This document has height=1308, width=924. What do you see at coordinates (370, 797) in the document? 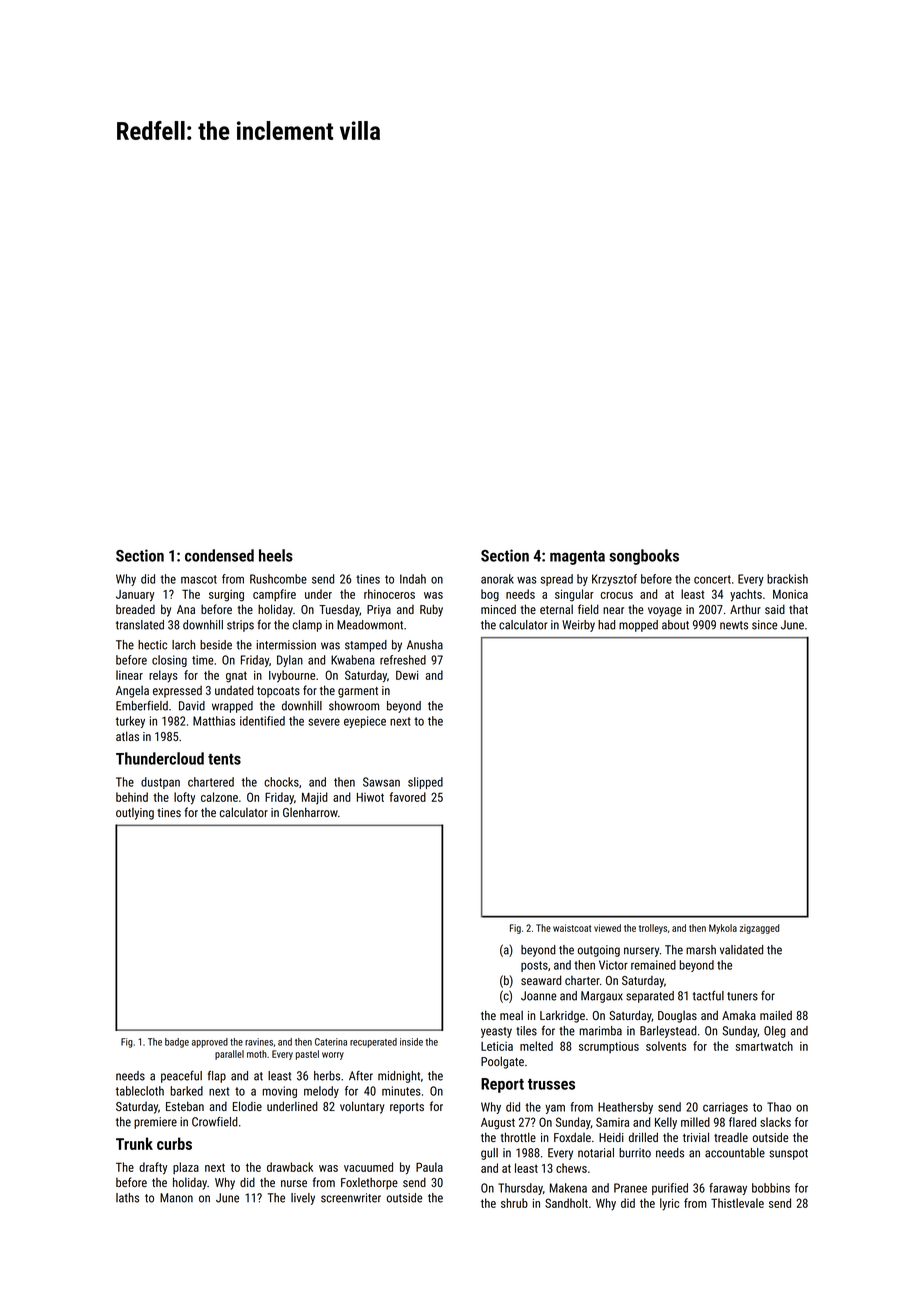
I see `Hiwot` at bounding box center [370, 797].
